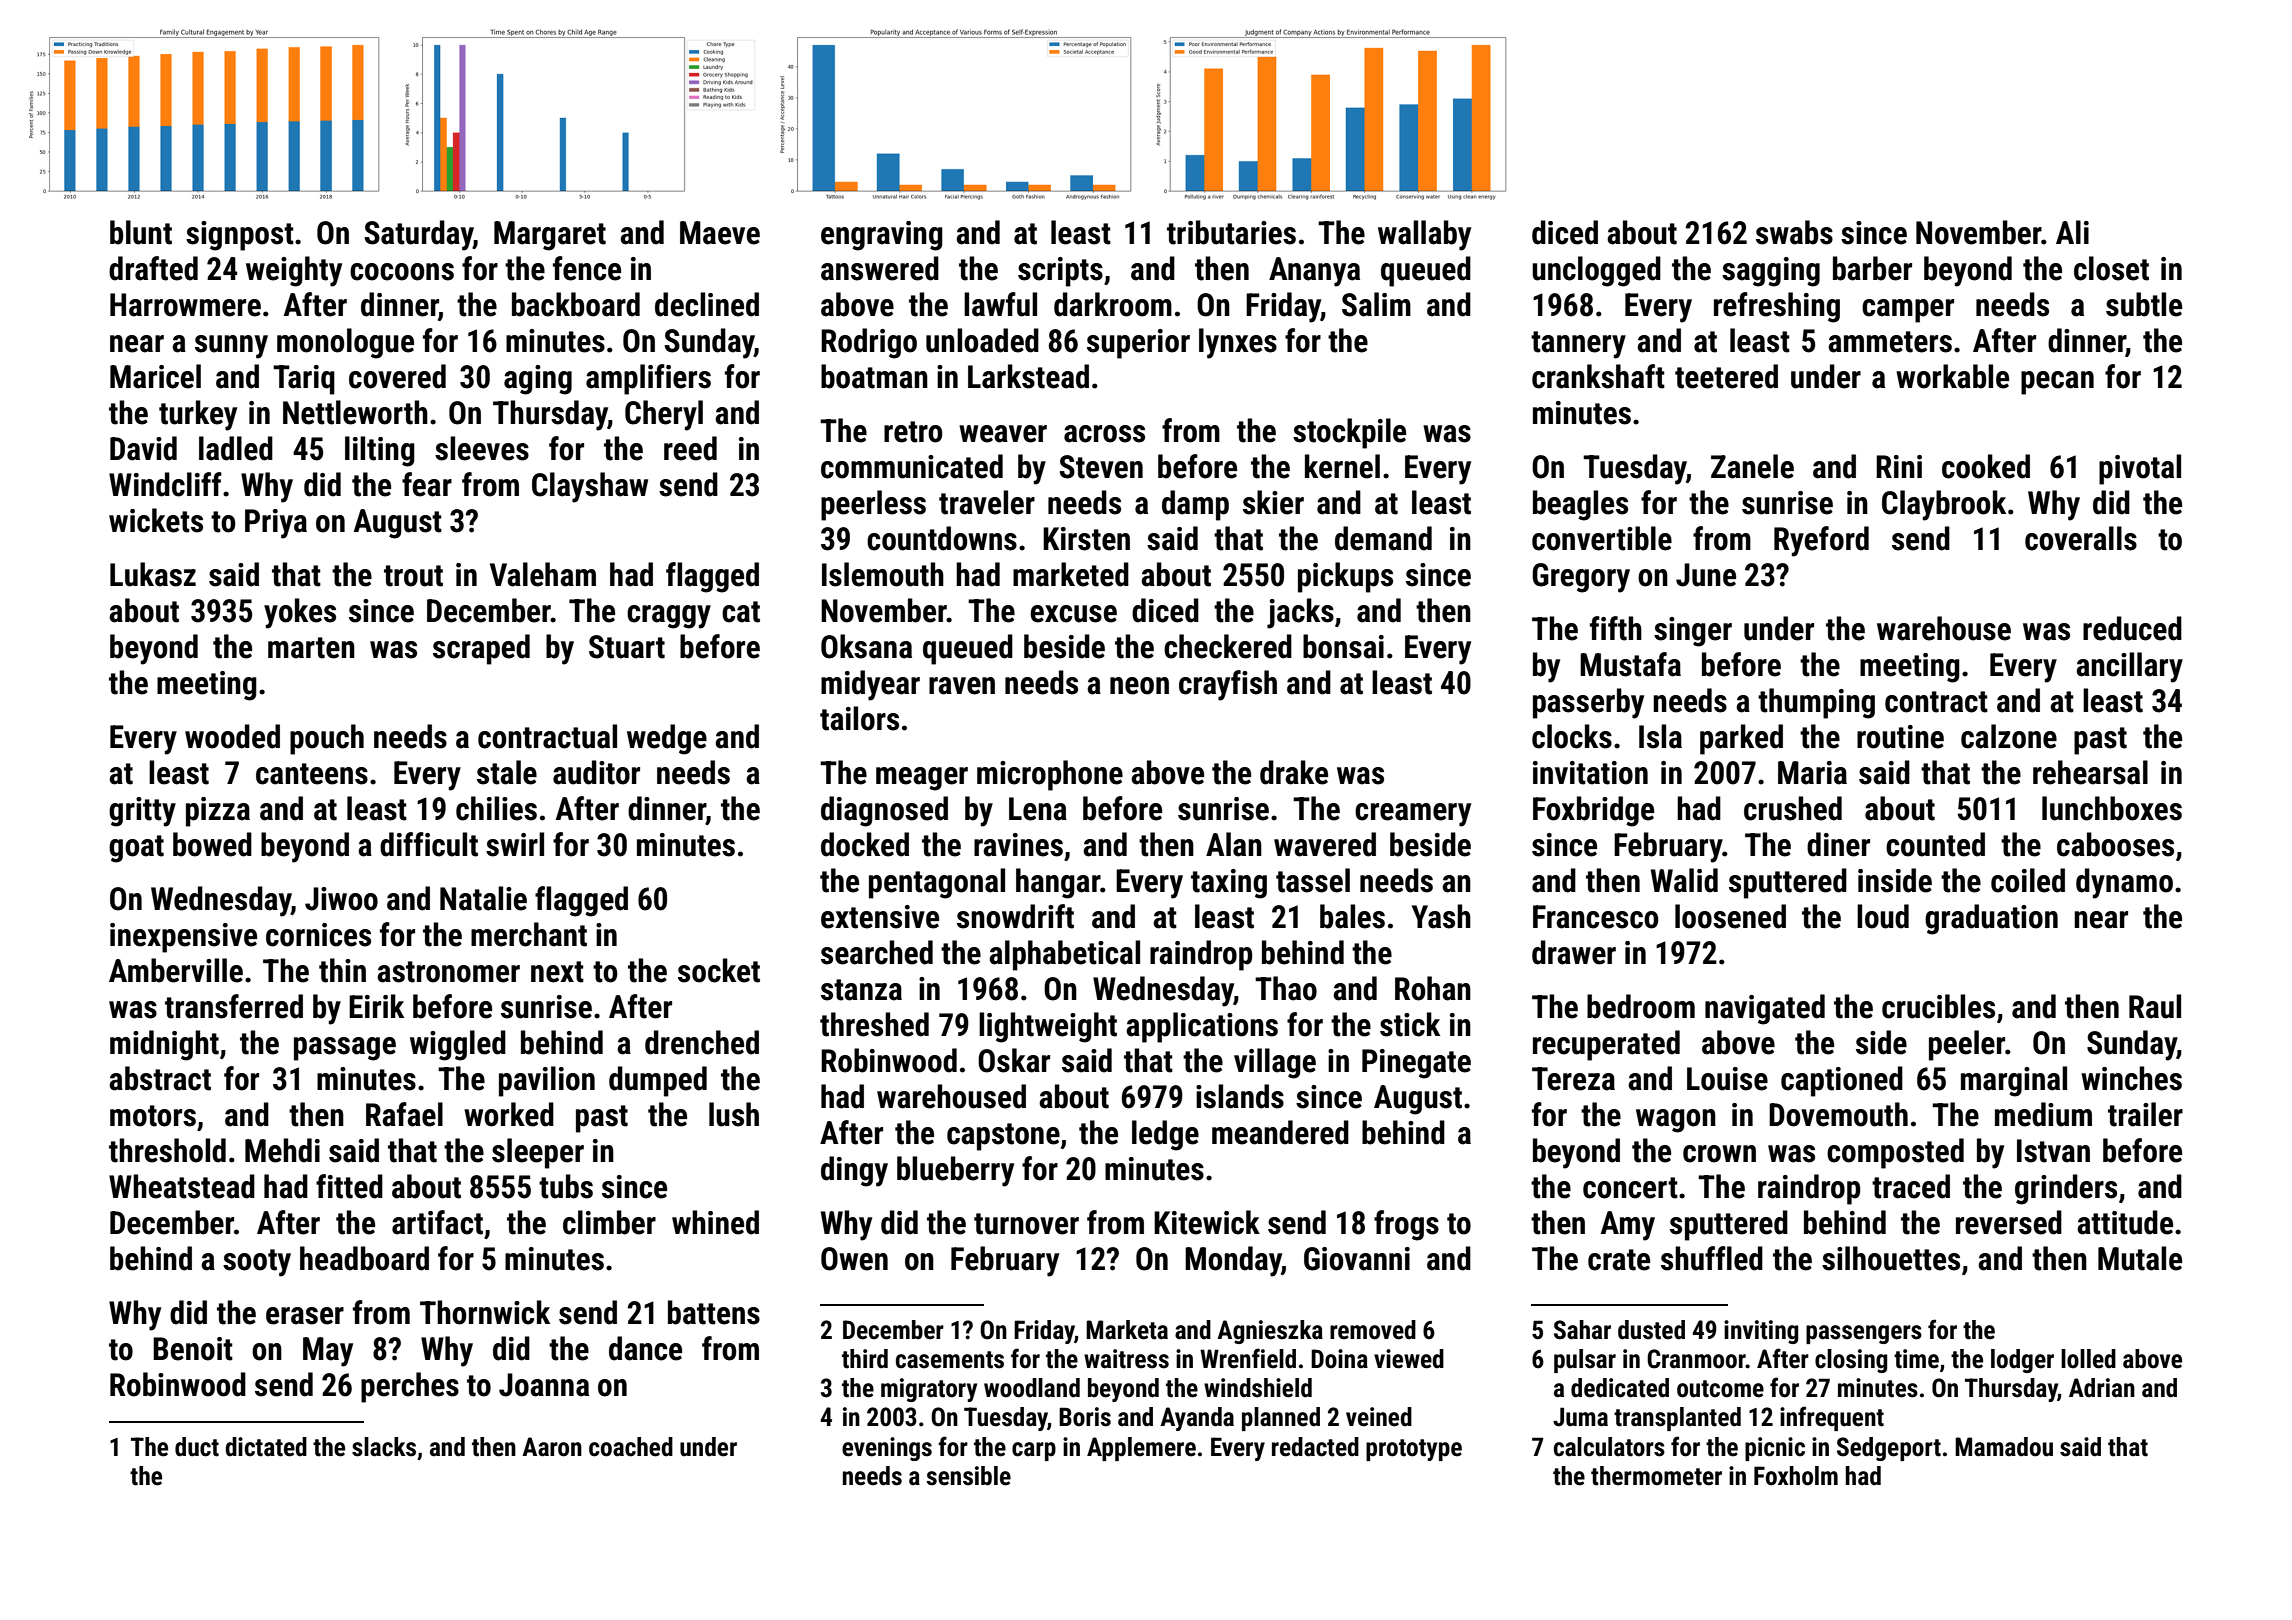  What do you see at coordinates (384, 1447) in the document?
I see `slacks` at bounding box center [384, 1447].
